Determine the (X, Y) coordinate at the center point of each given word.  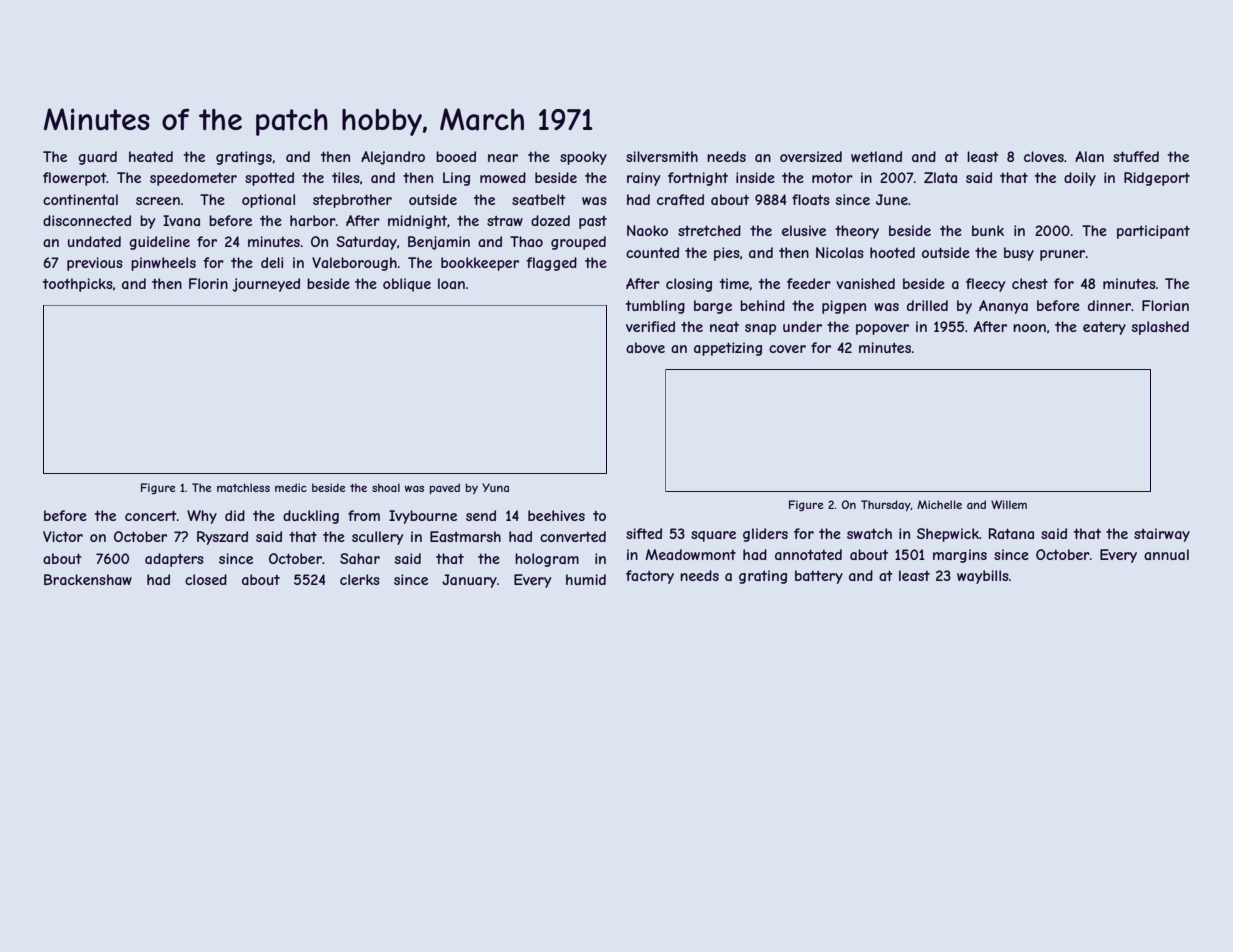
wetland (876, 156)
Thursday (886, 505)
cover (787, 349)
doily (1080, 179)
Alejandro (393, 158)
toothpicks (78, 285)
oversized (811, 156)
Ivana (181, 220)
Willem (1009, 504)
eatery (1104, 328)
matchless (243, 487)
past (593, 222)
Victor (63, 536)
